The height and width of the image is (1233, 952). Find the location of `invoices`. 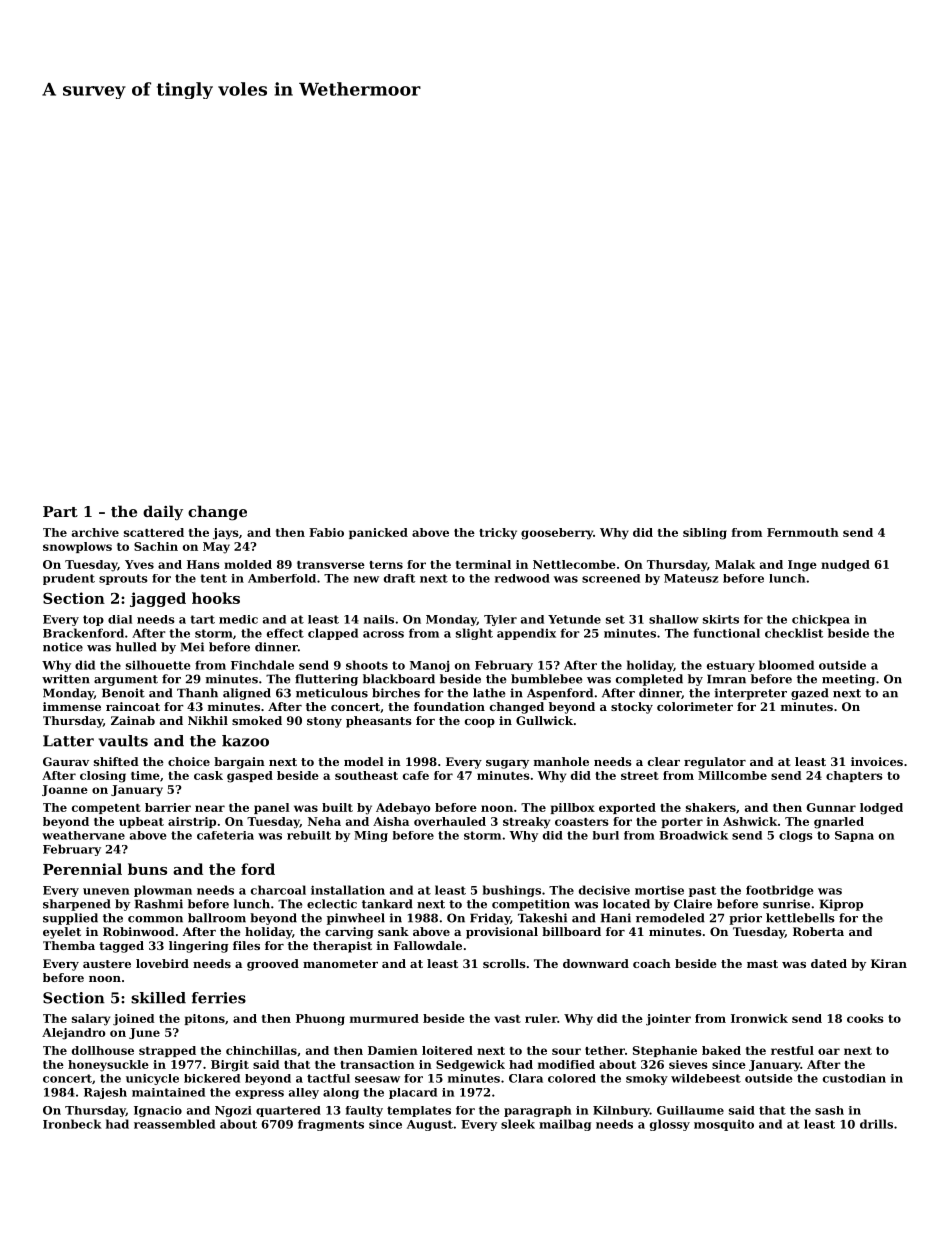

invoices is located at coordinates (877, 761).
